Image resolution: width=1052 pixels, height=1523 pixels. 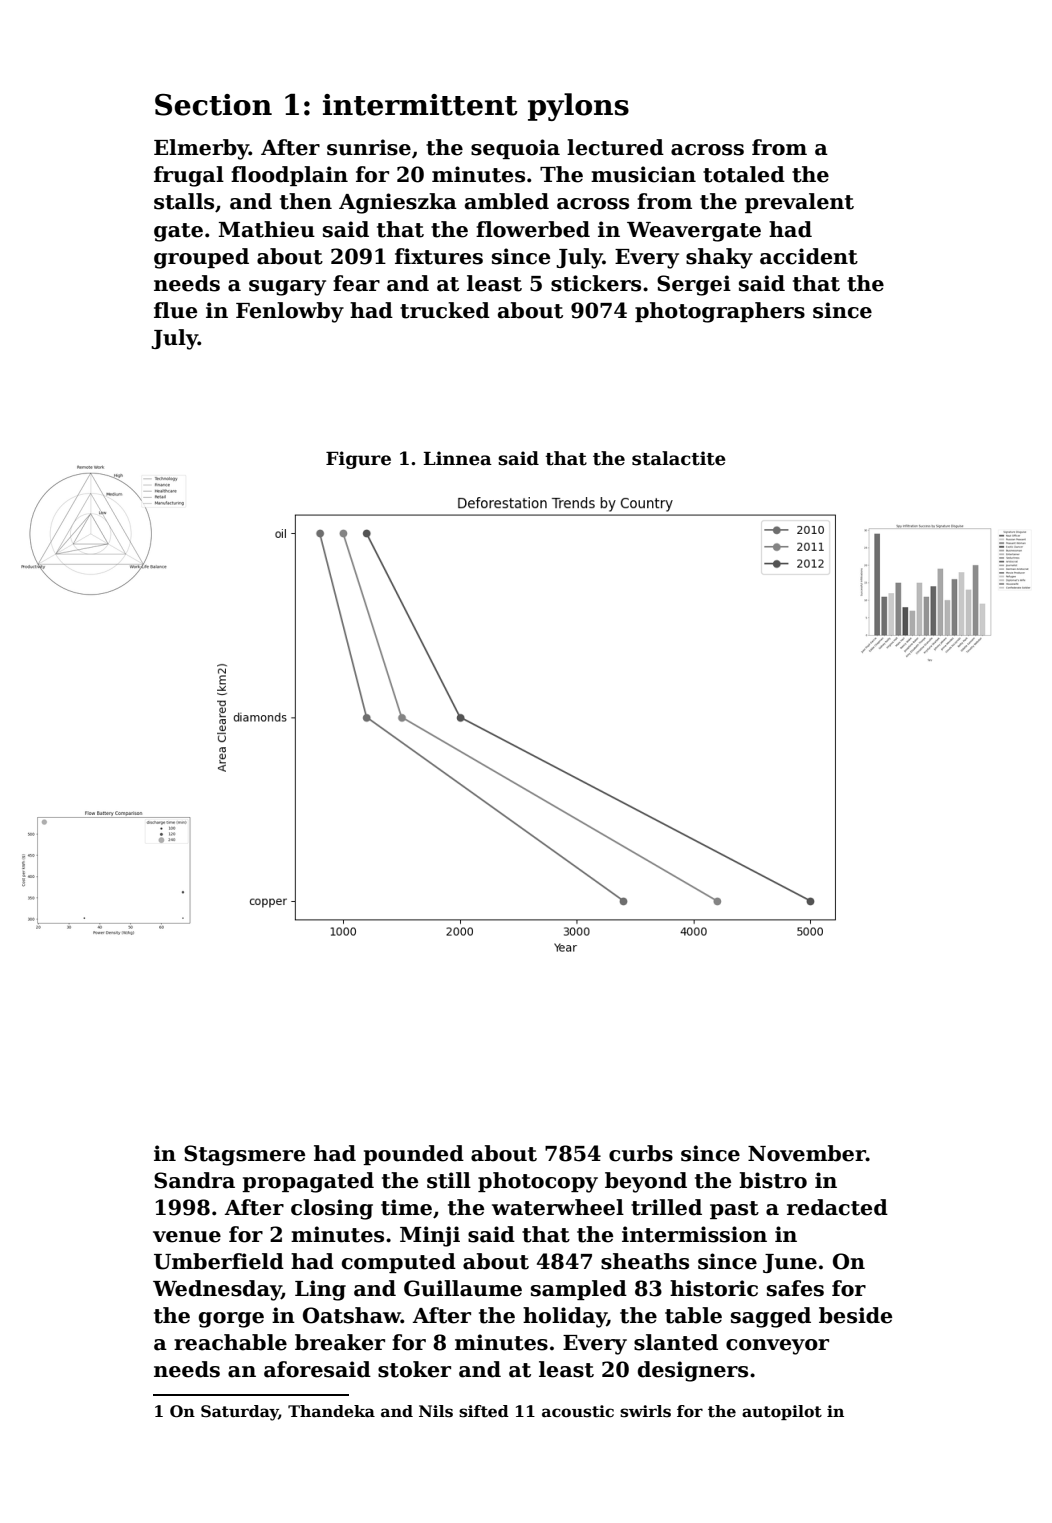 I want to click on totaled, so click(x=744, y=174).
